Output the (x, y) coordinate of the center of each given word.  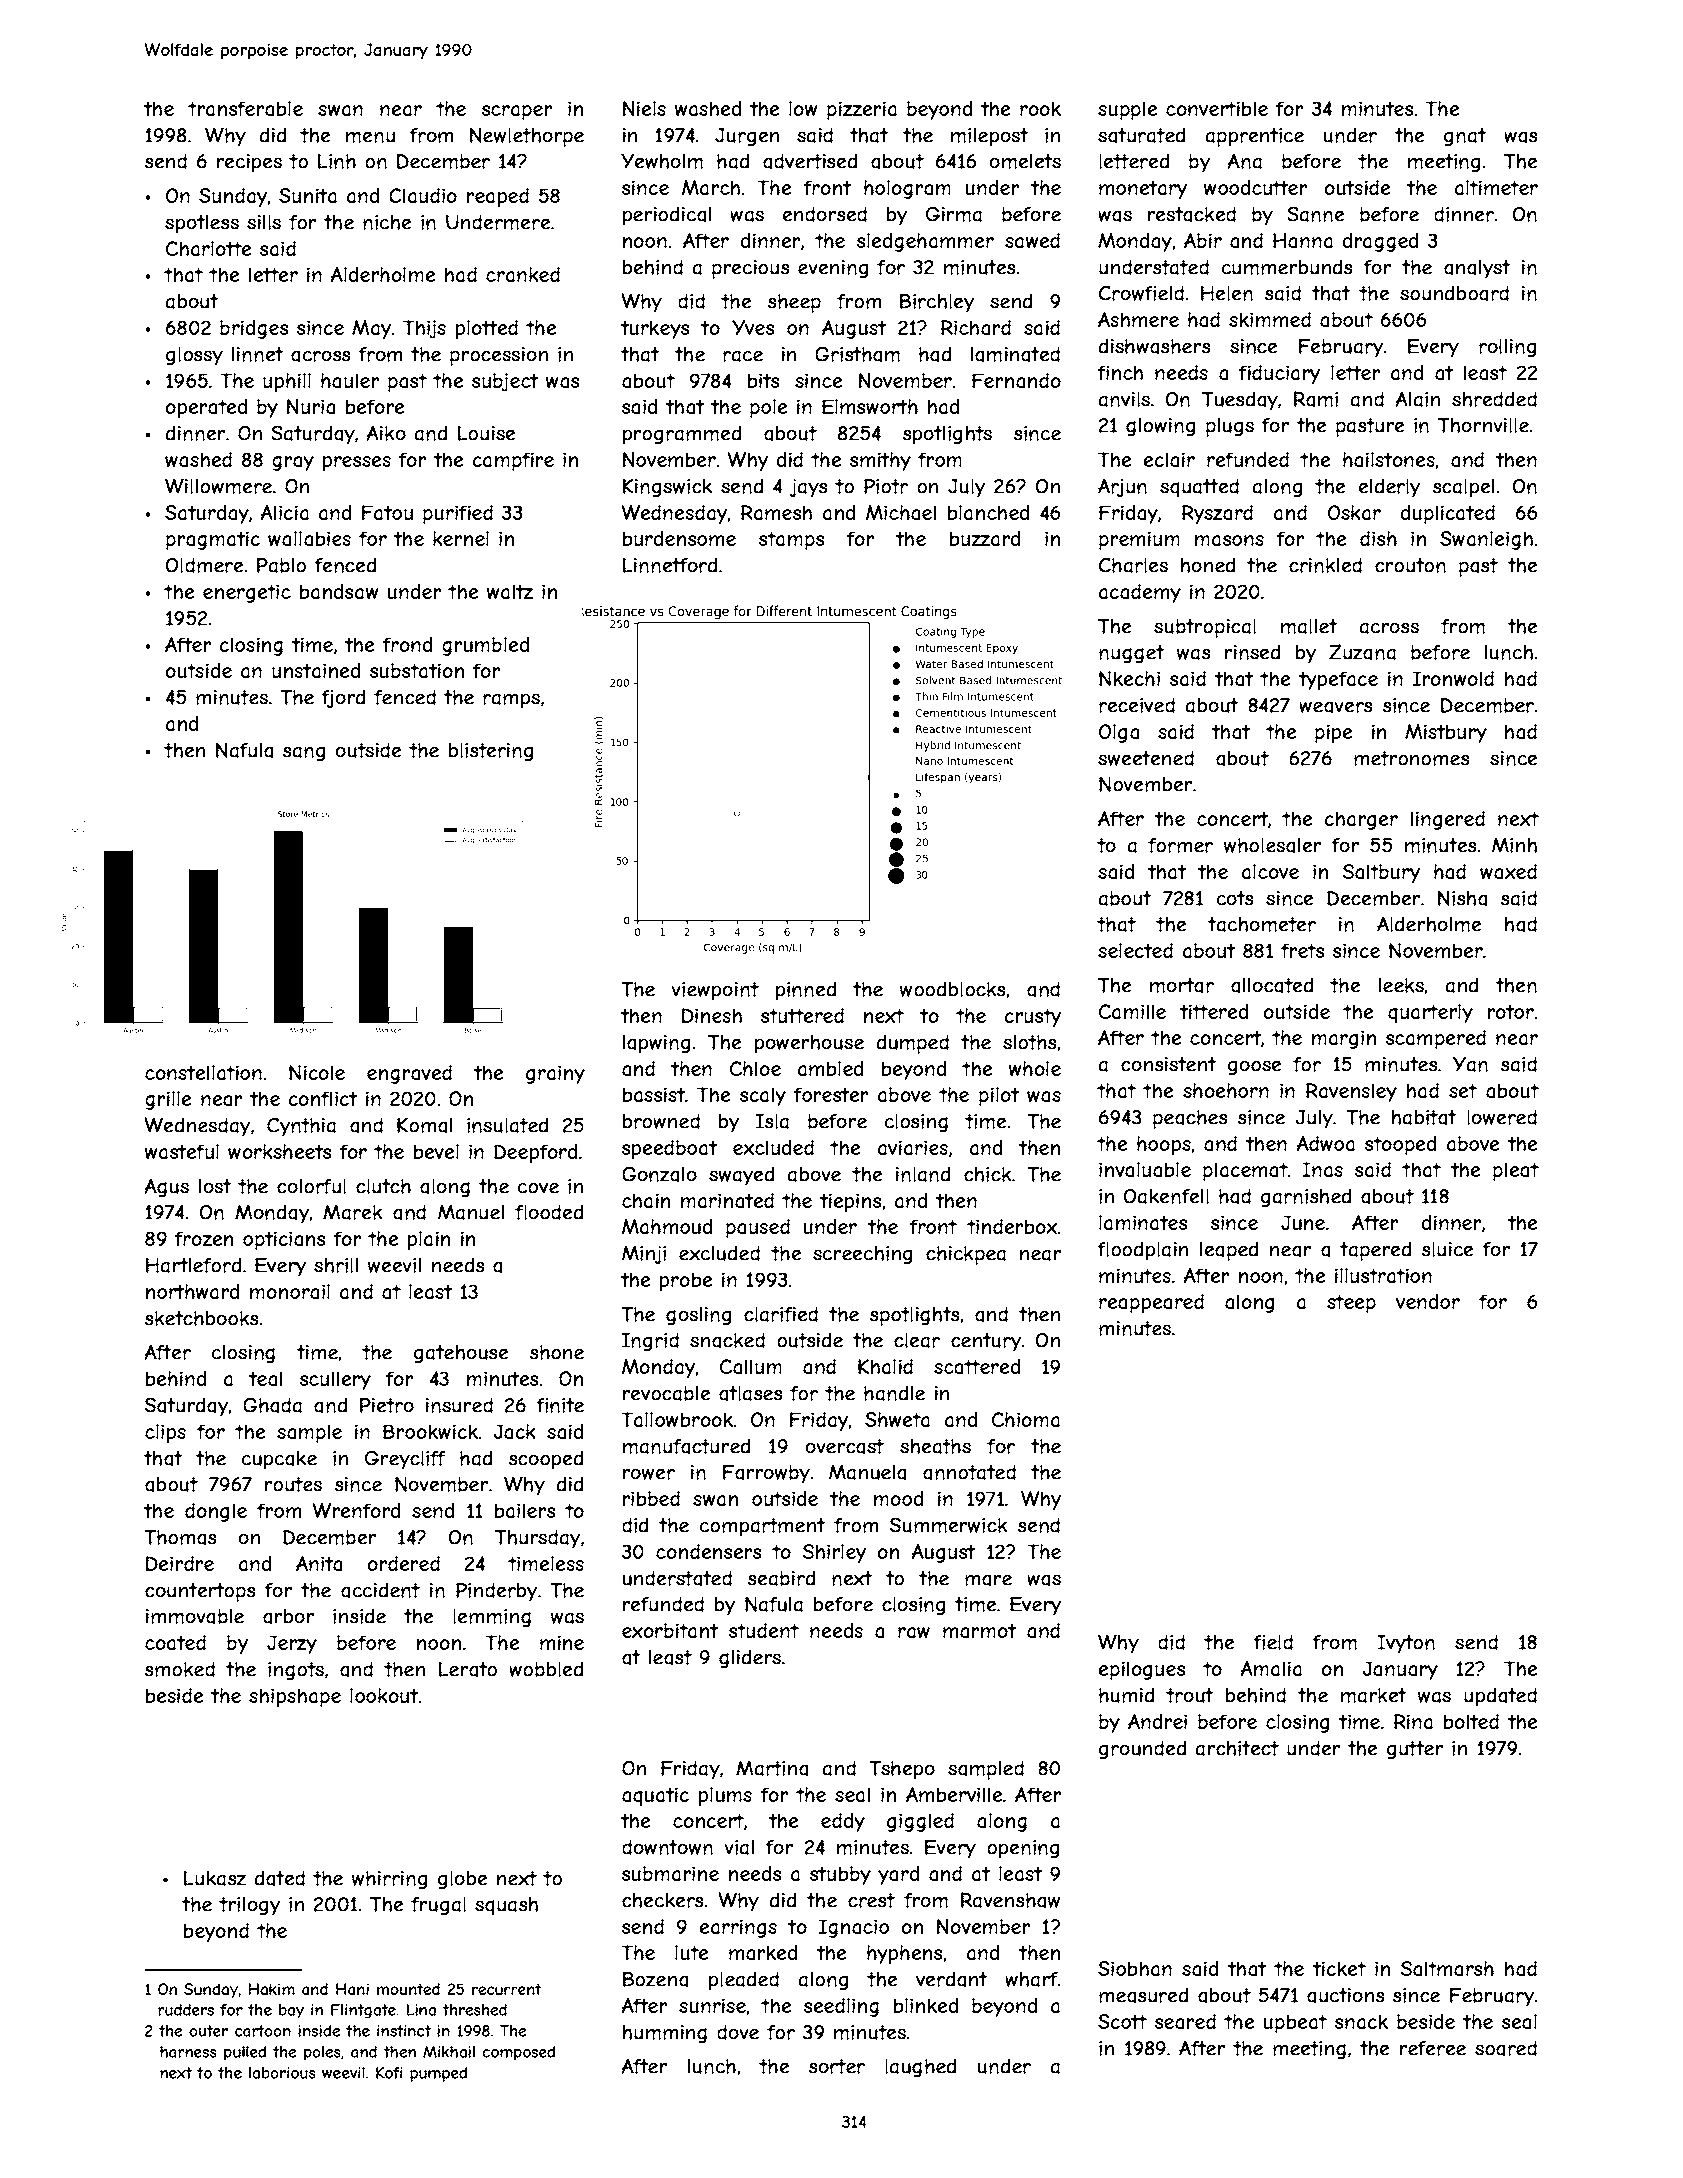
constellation (203, 1073)
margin (1344, 1039)
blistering (491, 752)
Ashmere (1138, 319)
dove (738, 2032)
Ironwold (1453, 678)
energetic (247, 593)
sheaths (935, 1446)
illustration (1383, 1276)
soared (1506, 2048)
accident (380, 1590)
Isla (772, 1121)
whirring (389, 1880)
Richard (976, 328)
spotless (202, 224)
